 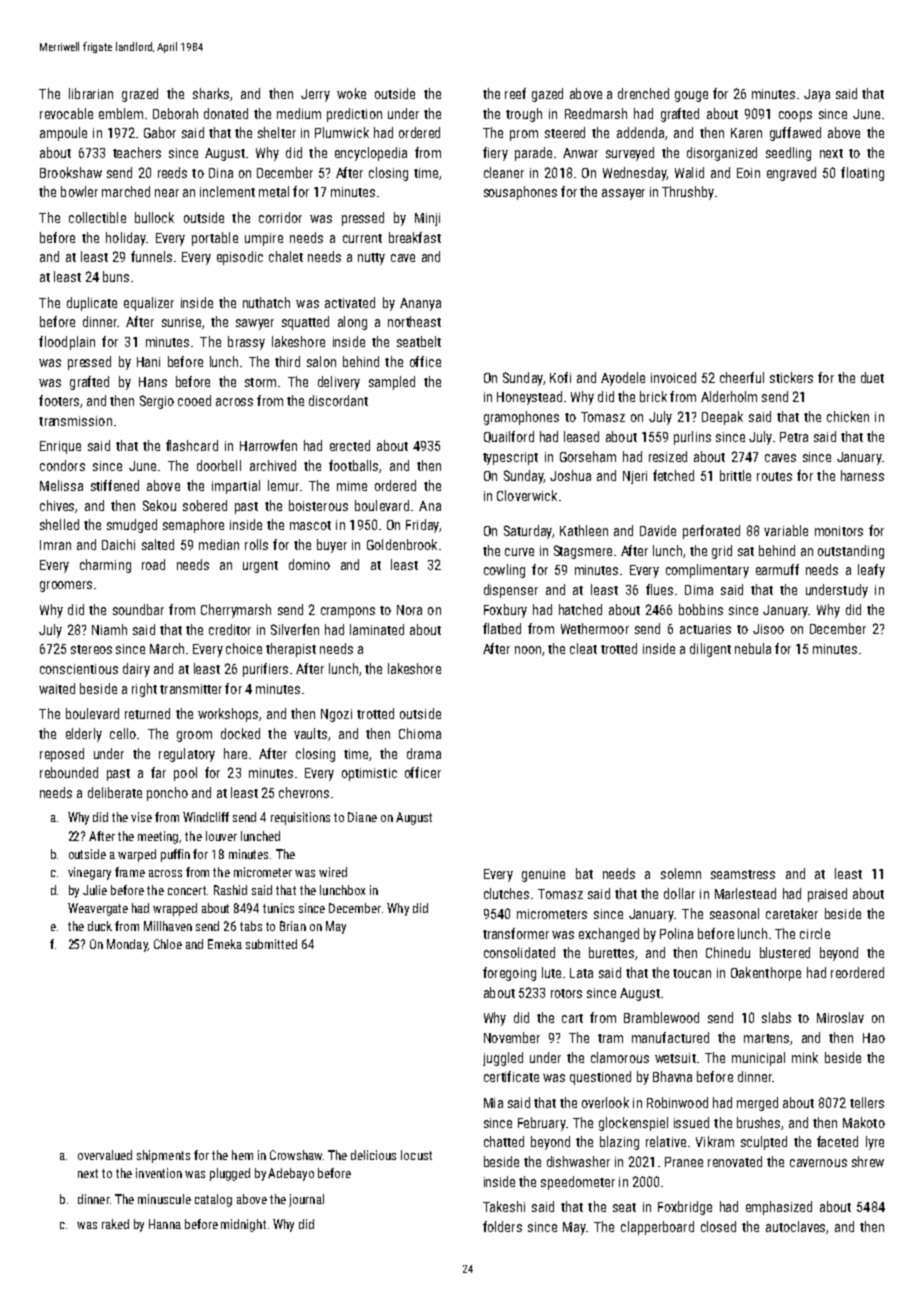 What do you see at coordinates (511, 591) in the document?
I see `dispenser` at bounding box center [511, 591].
